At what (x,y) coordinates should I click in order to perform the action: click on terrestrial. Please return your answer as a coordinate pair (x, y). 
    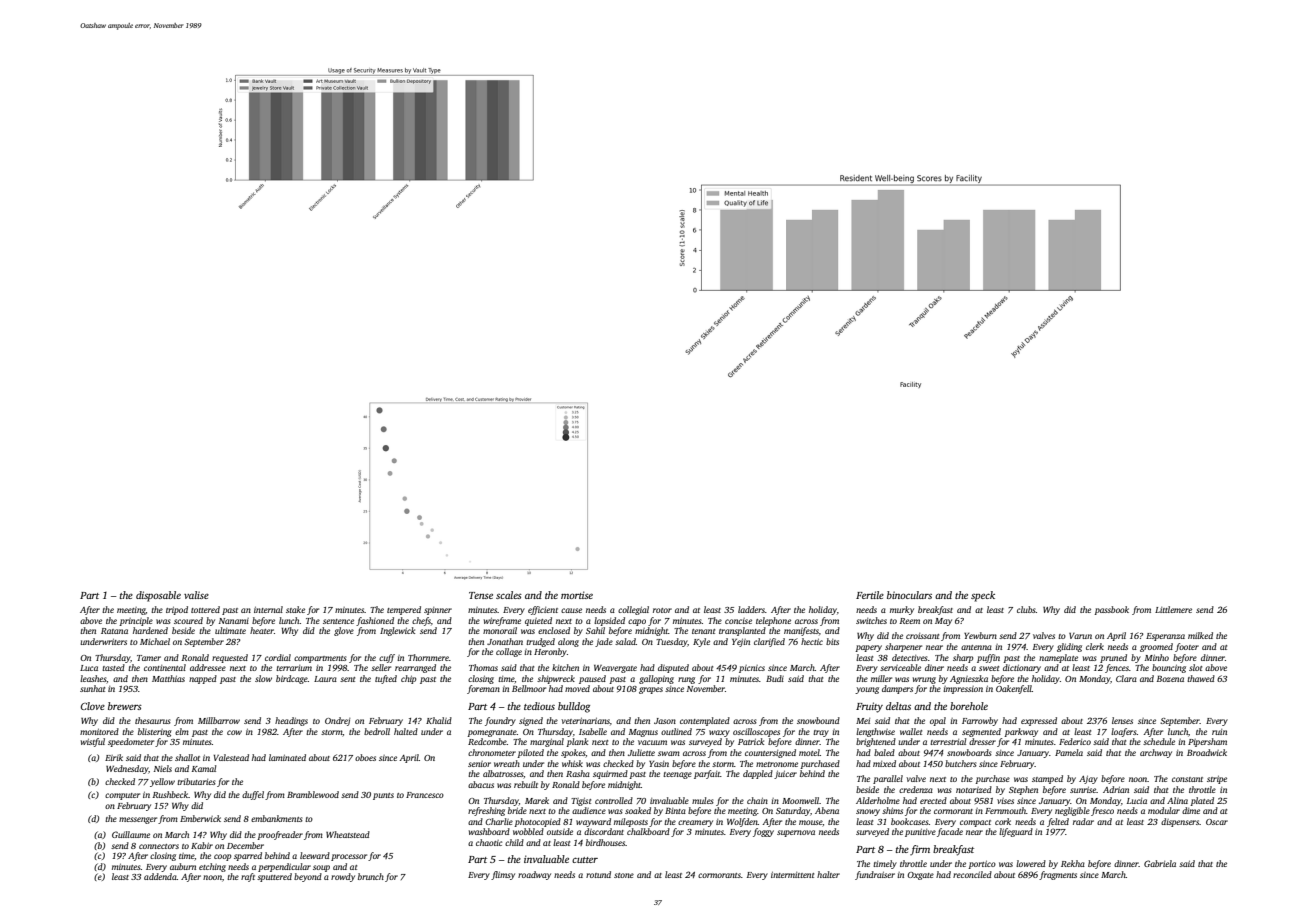
    Looking at the image, I should click on (948, 741).
